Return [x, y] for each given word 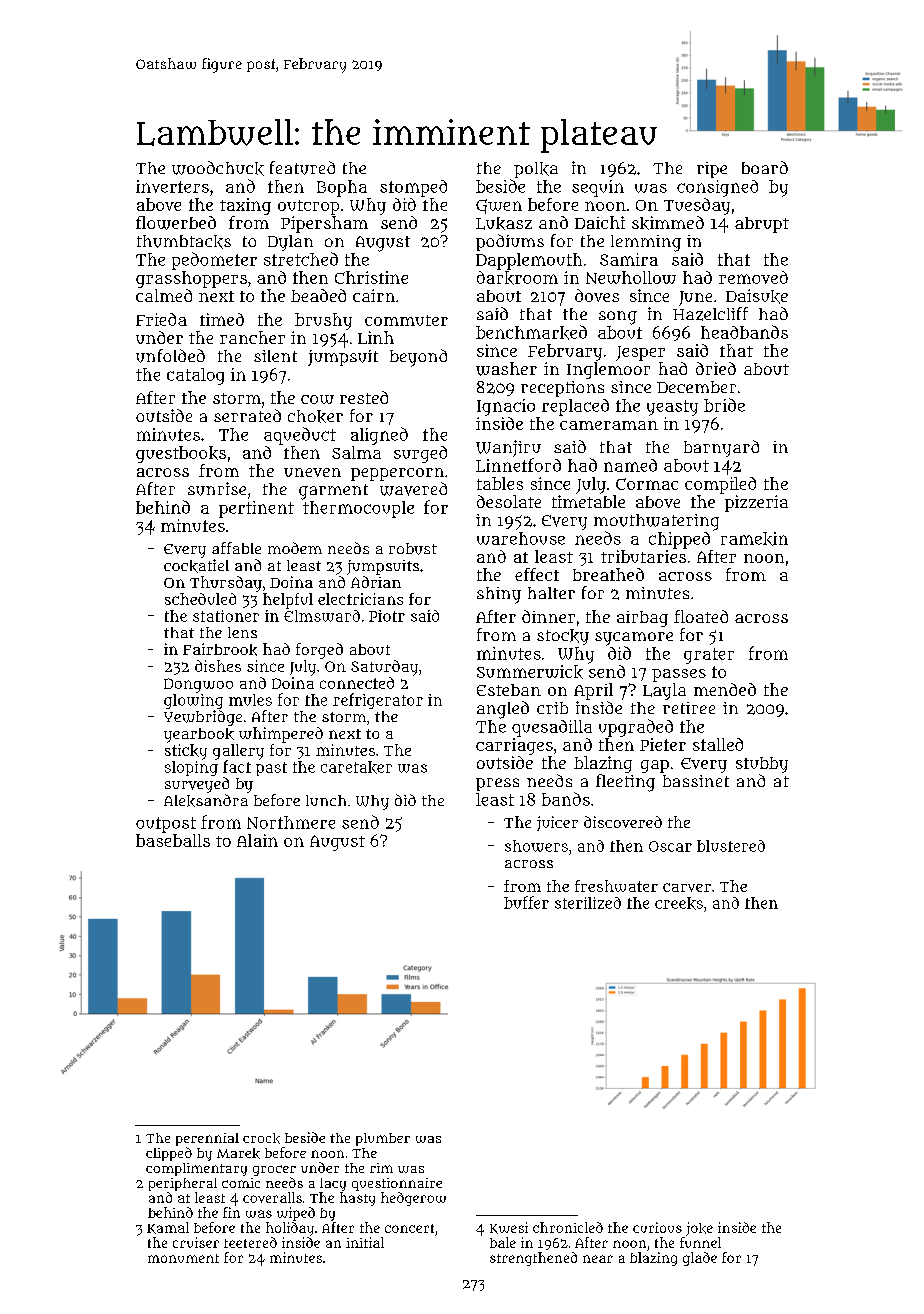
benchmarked [531, 332]
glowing [193, 701]
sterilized [588, 903]
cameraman [609, 425]
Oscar [670, 846]
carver [687, 887]
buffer [526, 902]
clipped [169, 1154]
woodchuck [218, 168]
